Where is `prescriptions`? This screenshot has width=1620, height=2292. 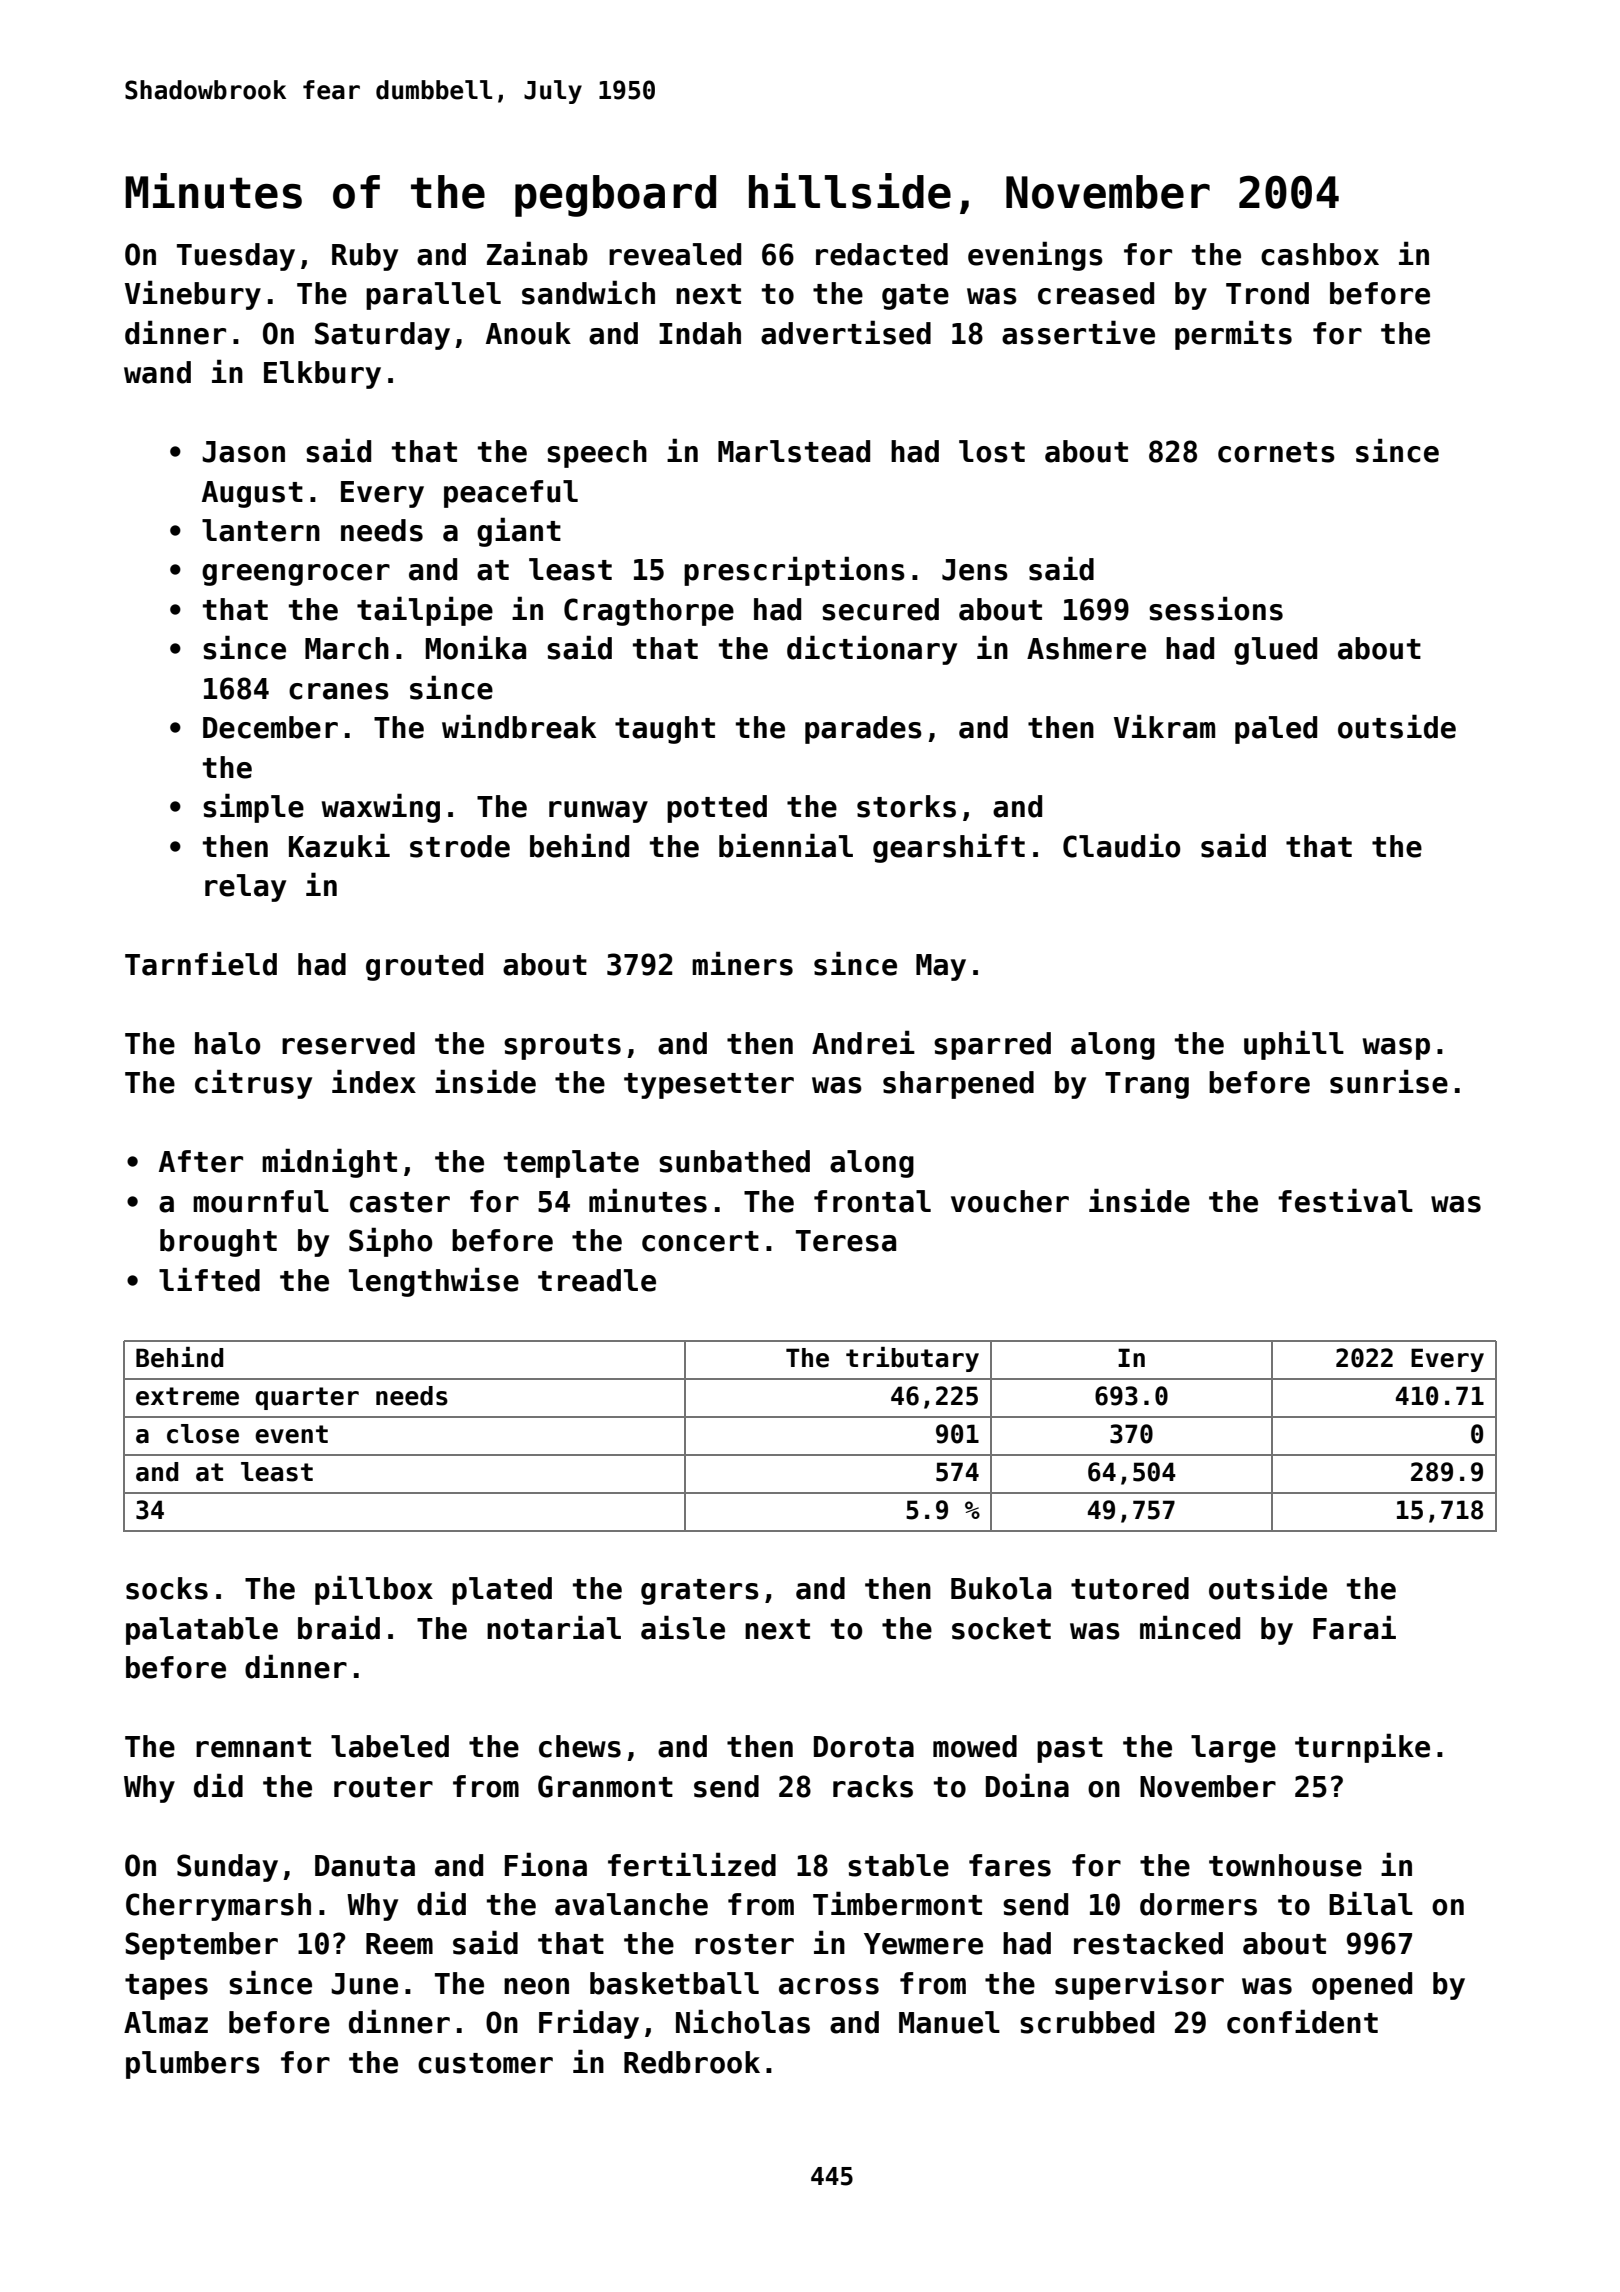
prescriptions is located at coordinates (794, 571).
